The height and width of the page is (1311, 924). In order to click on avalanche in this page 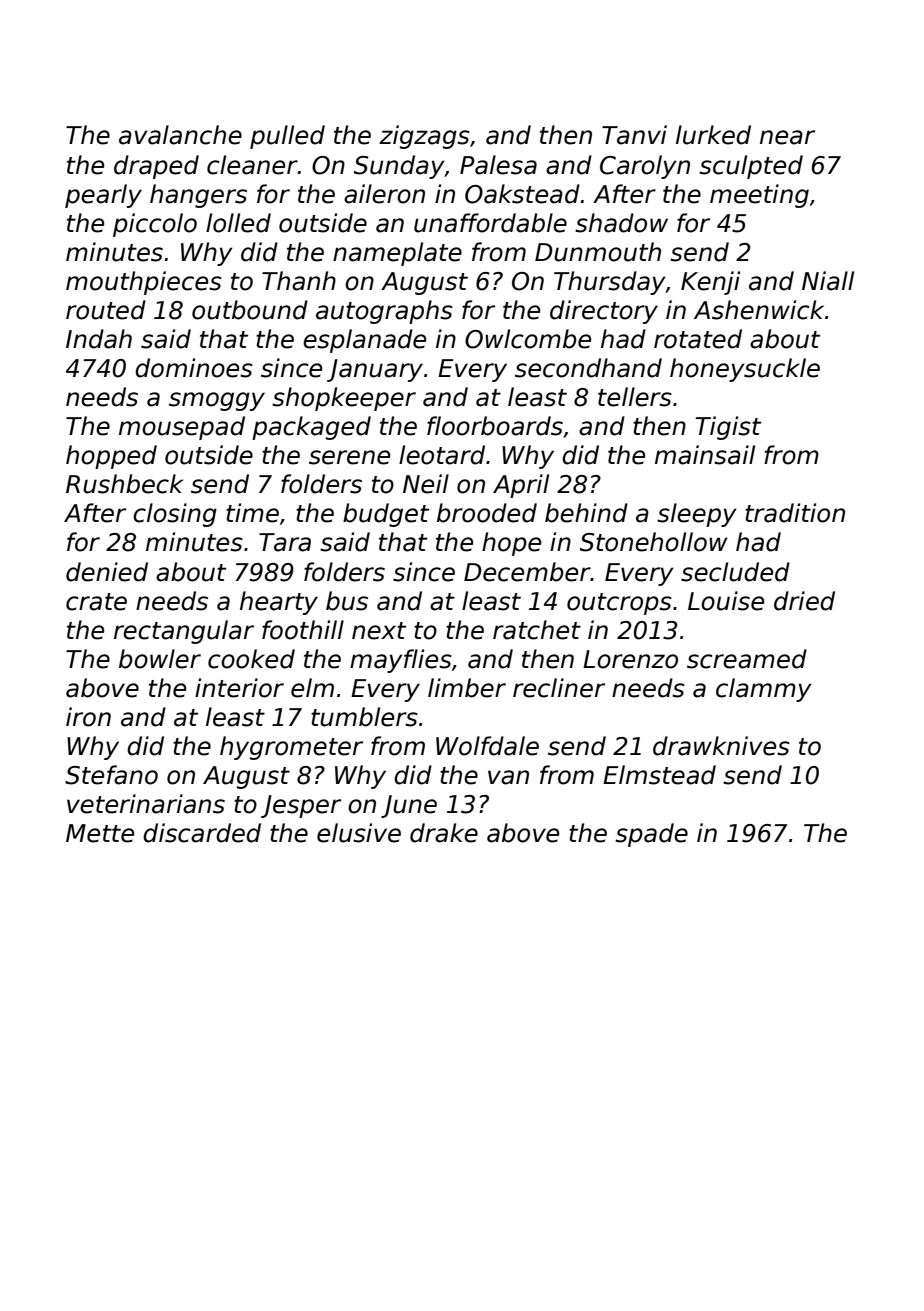, I will do `click(180, 135)`.
